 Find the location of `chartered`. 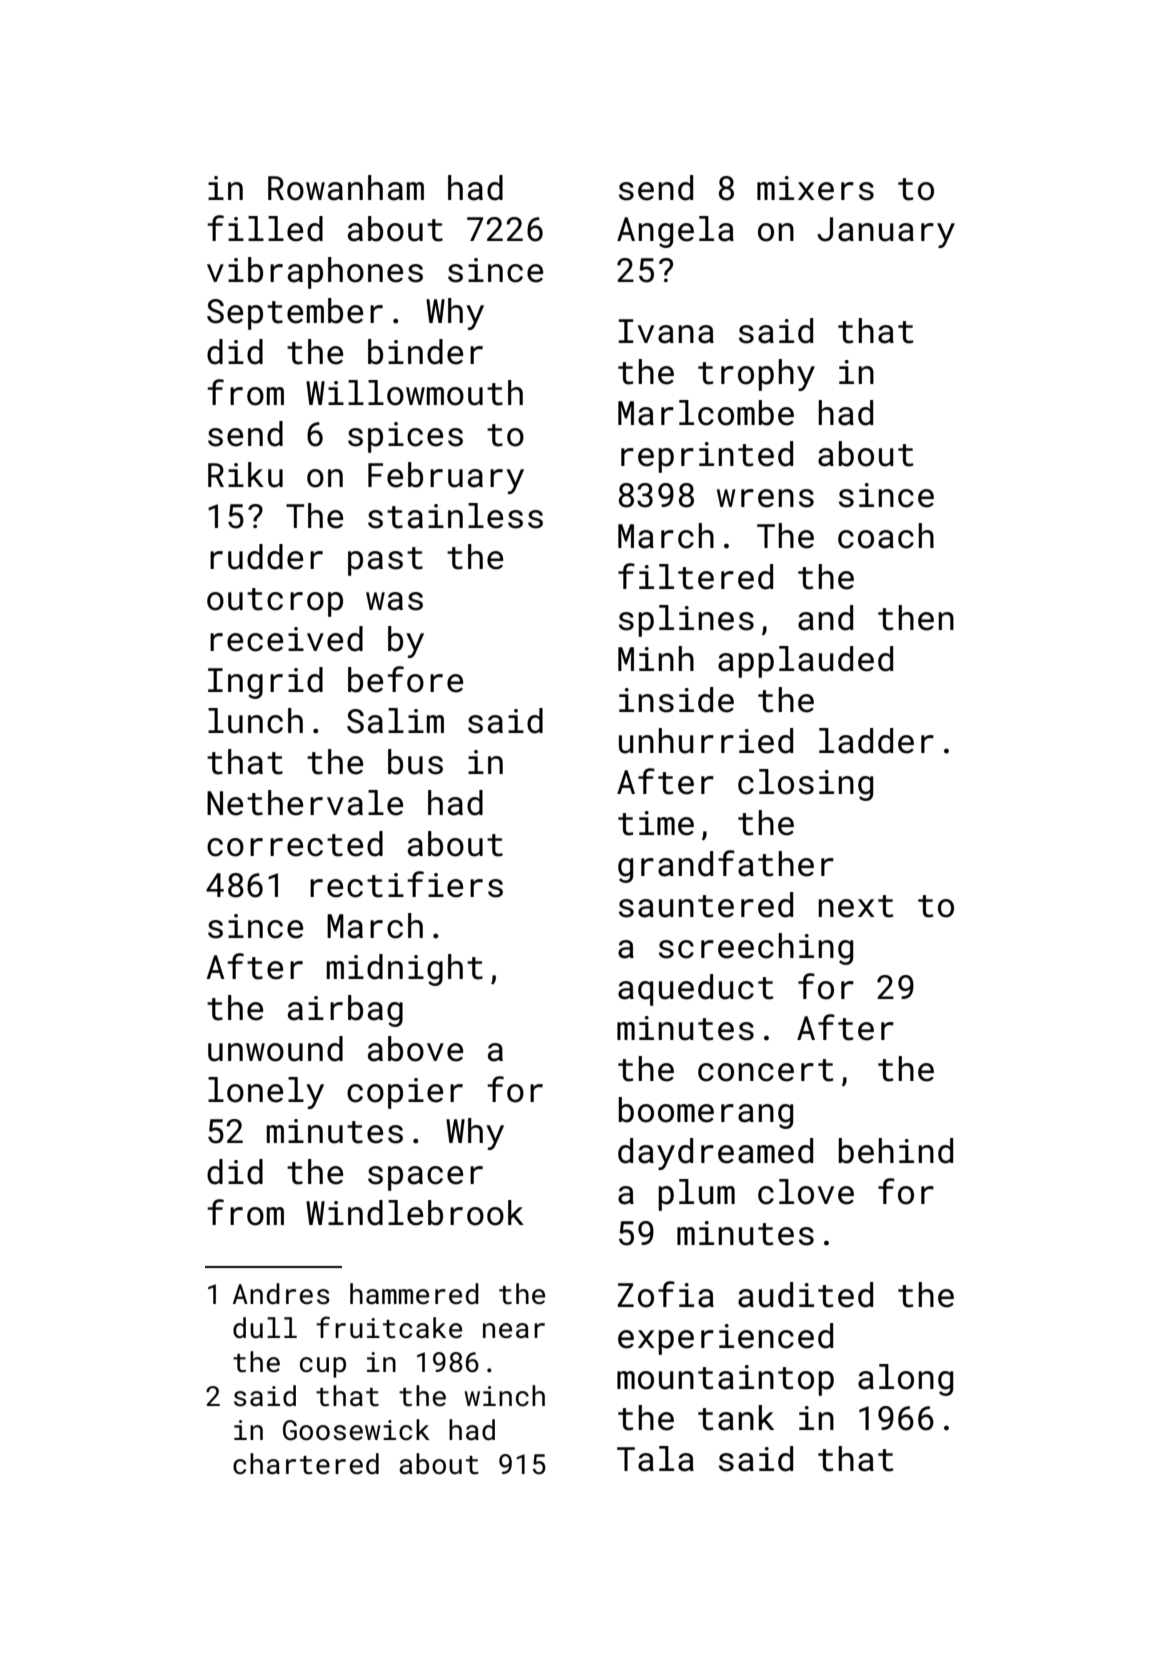

chartered is located at coordinates (306, 1464).
